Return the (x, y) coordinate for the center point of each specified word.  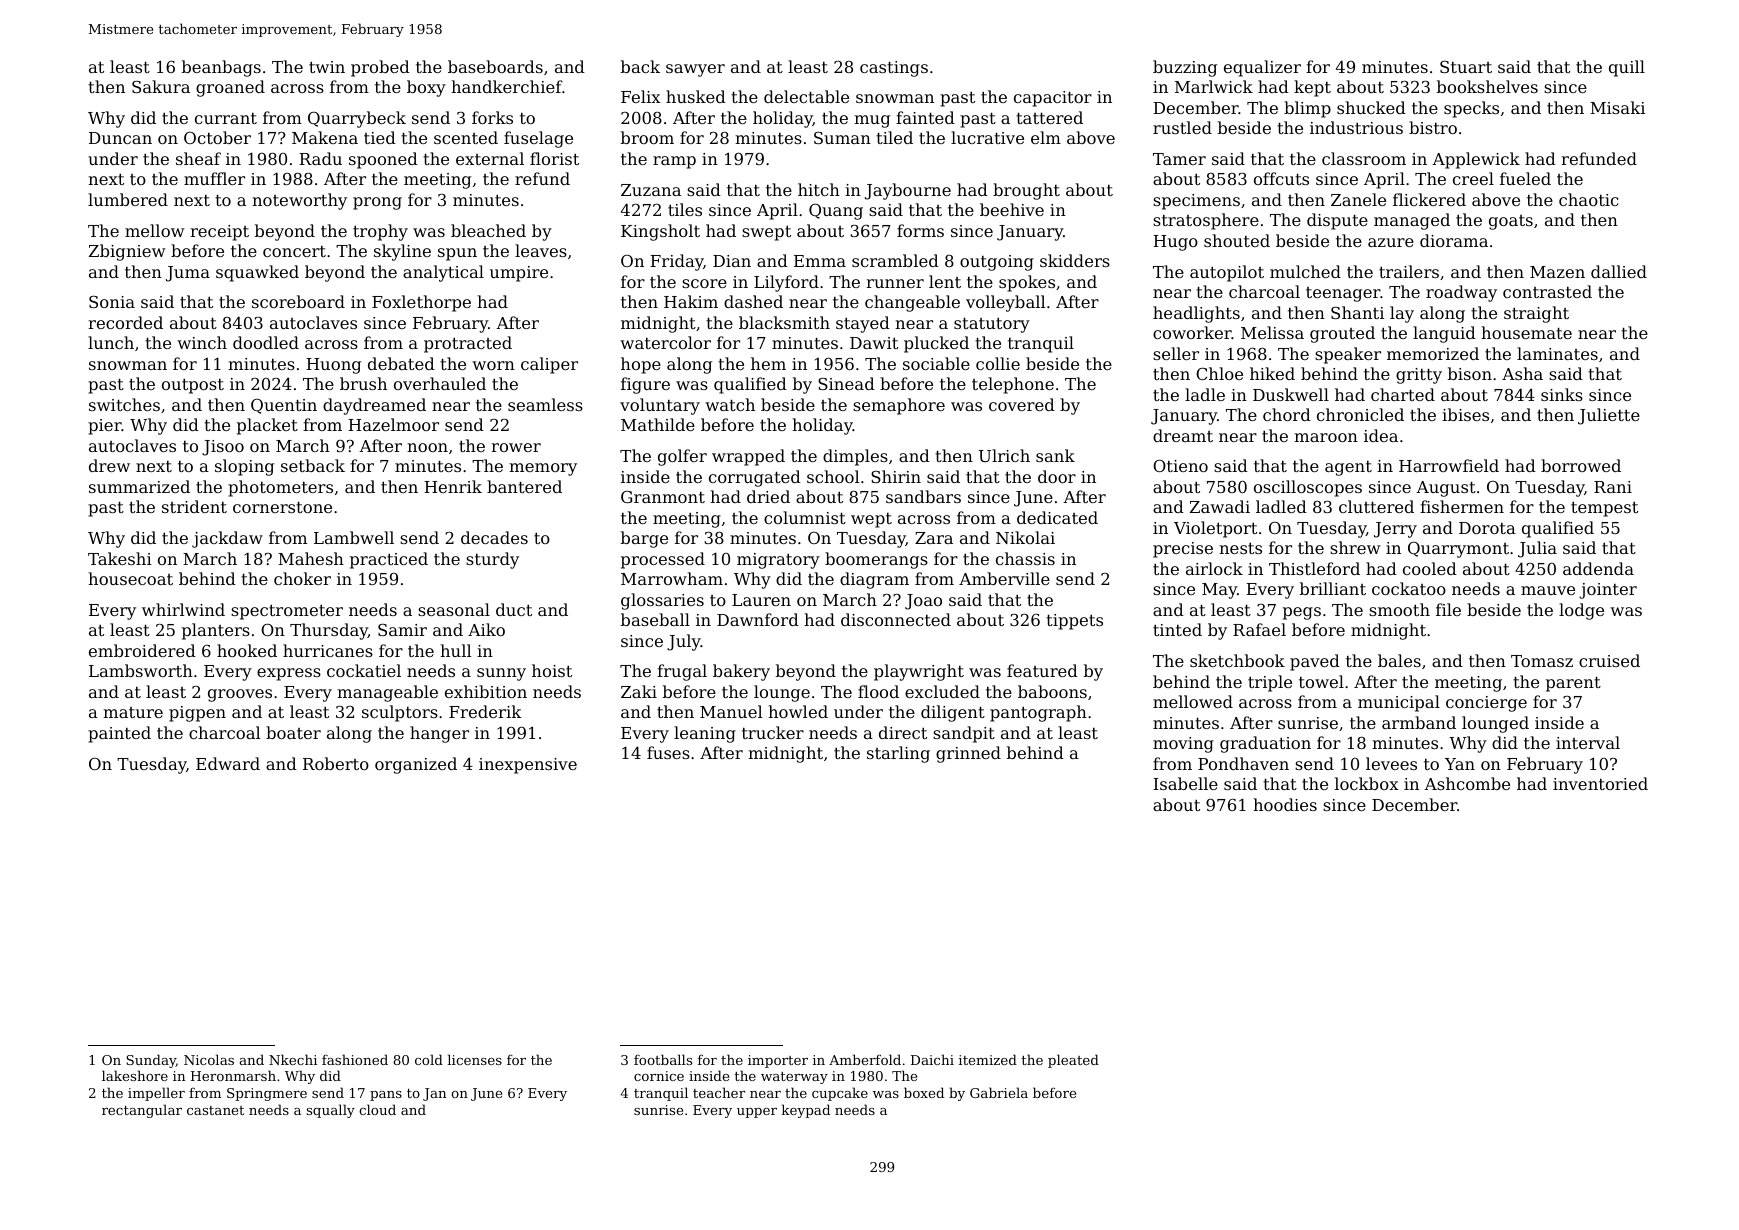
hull (456, 650)
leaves (541, 250)
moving (1183, 745)
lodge (1581, 611)
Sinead (846, 383)
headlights (1196, 314)
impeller (156, 1094)
